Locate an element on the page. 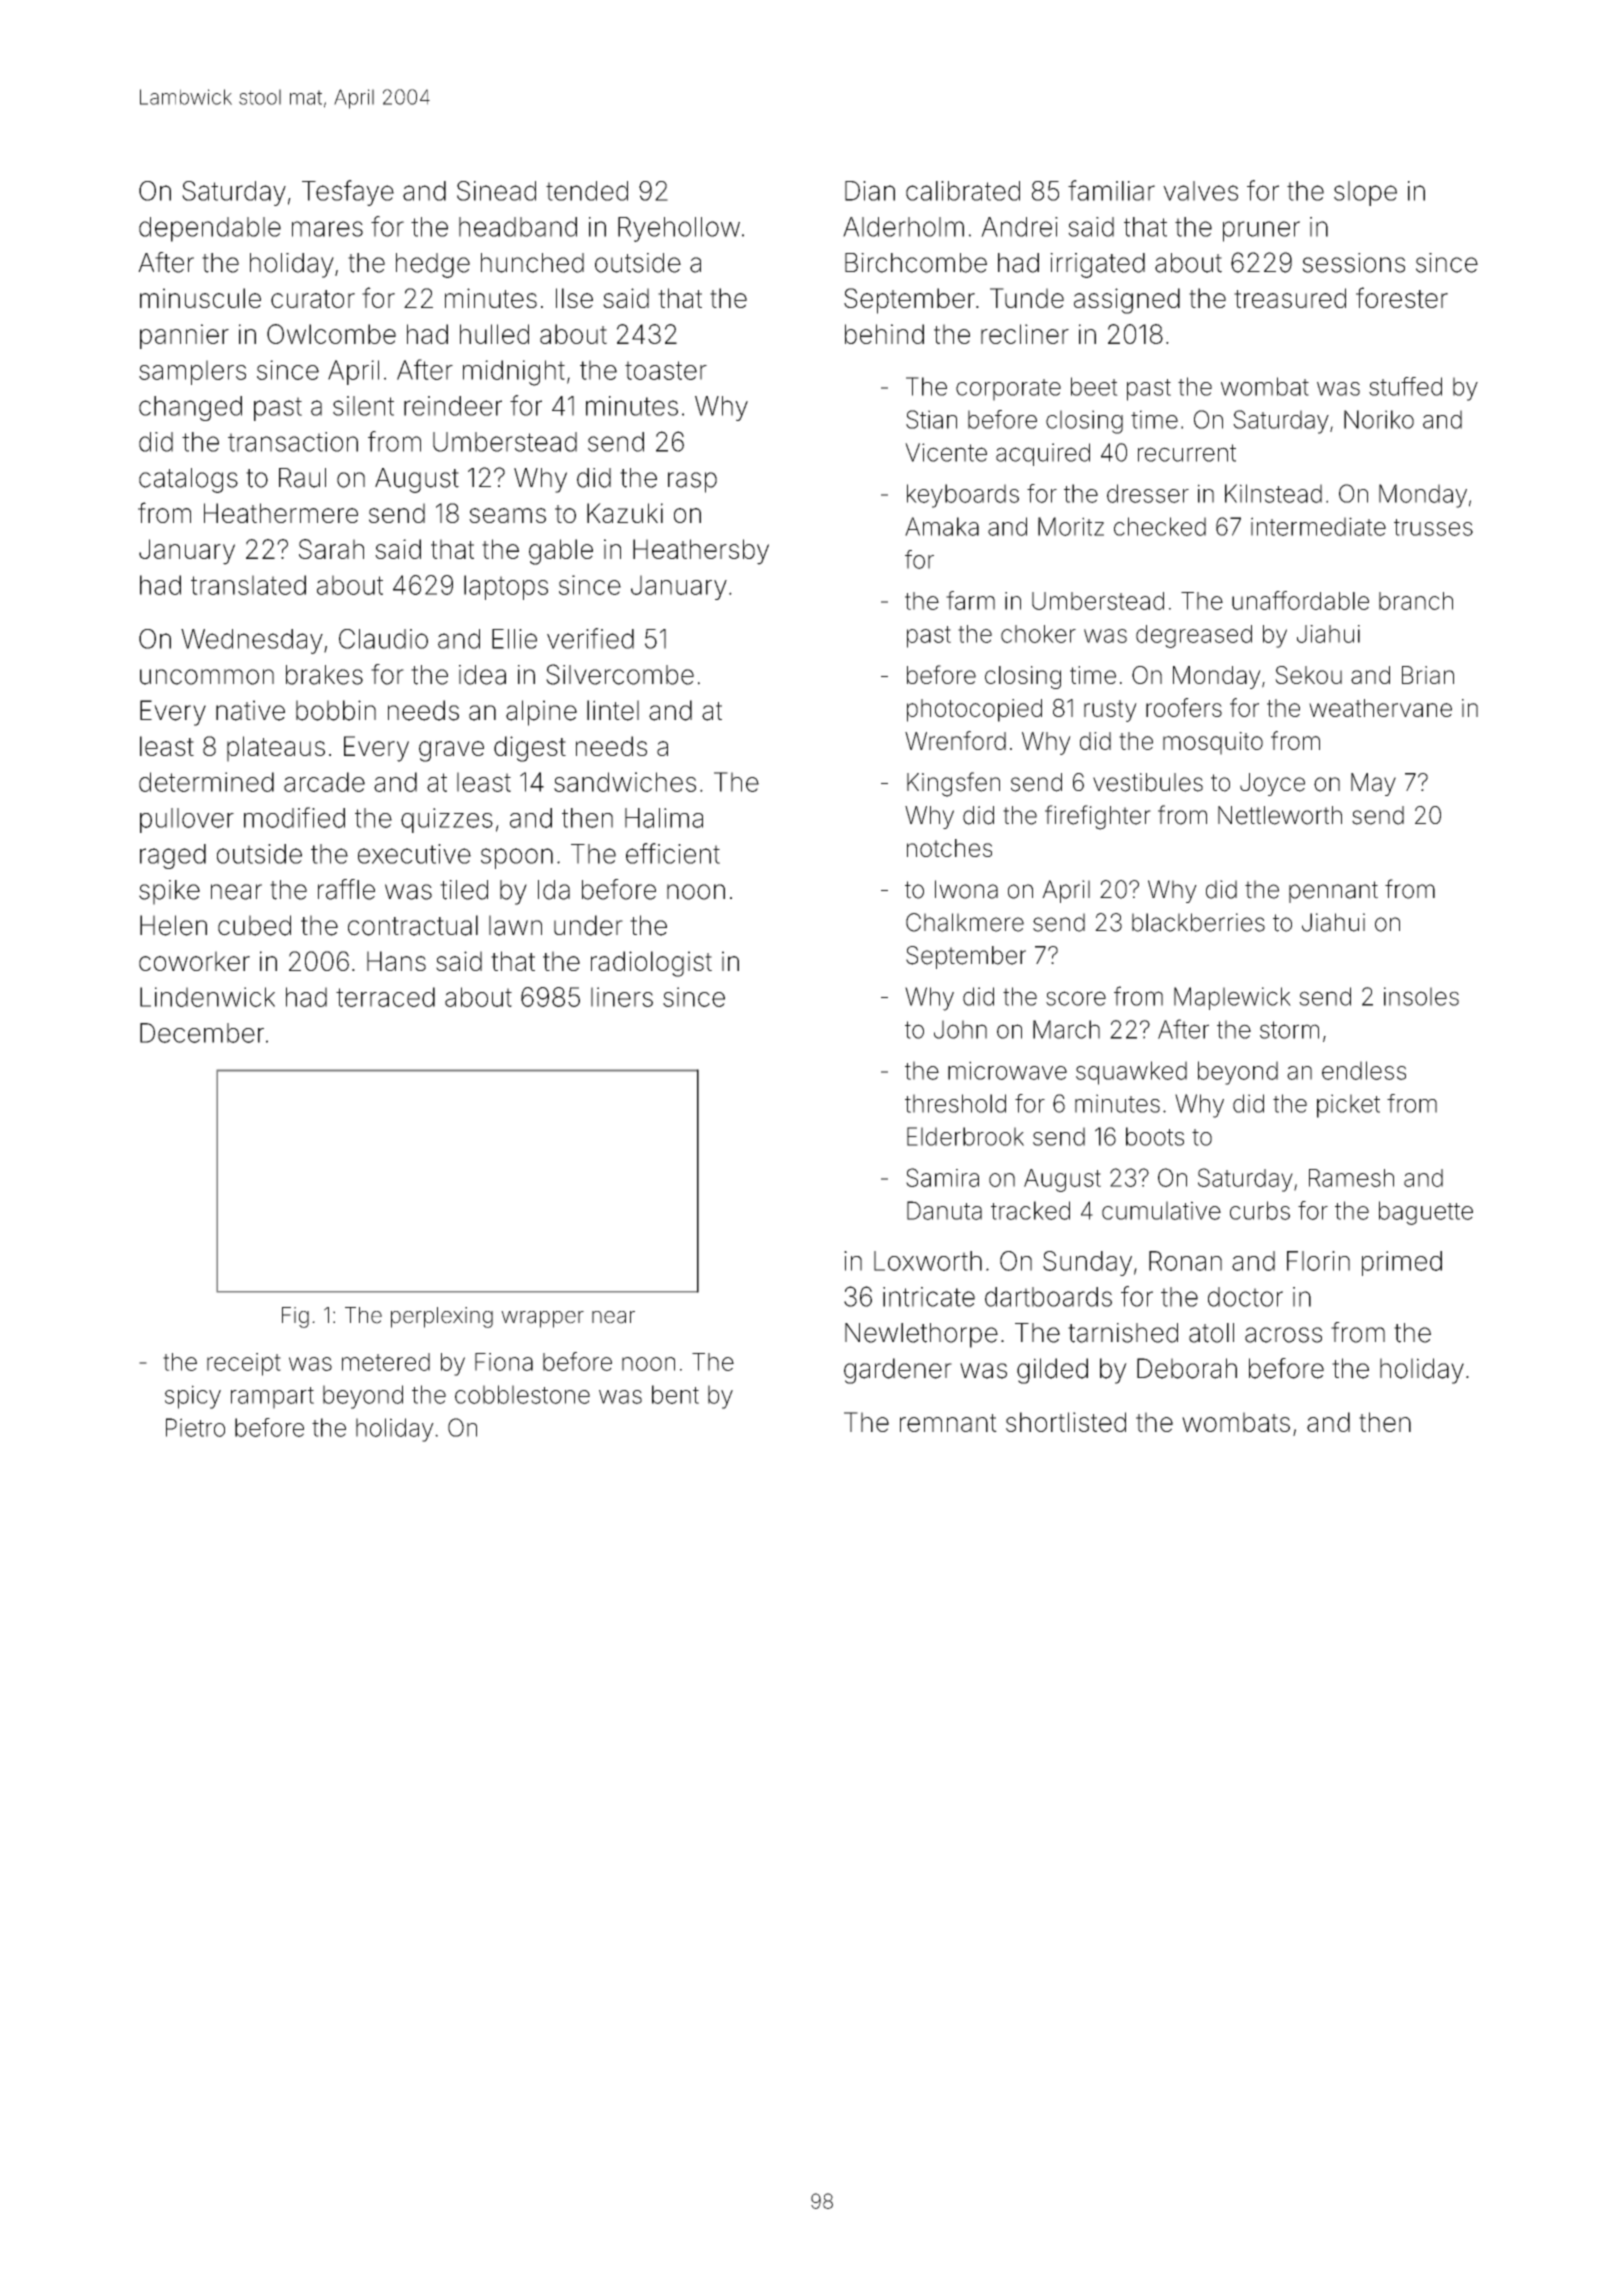  uncommon is located at coordinates (207, 677).
